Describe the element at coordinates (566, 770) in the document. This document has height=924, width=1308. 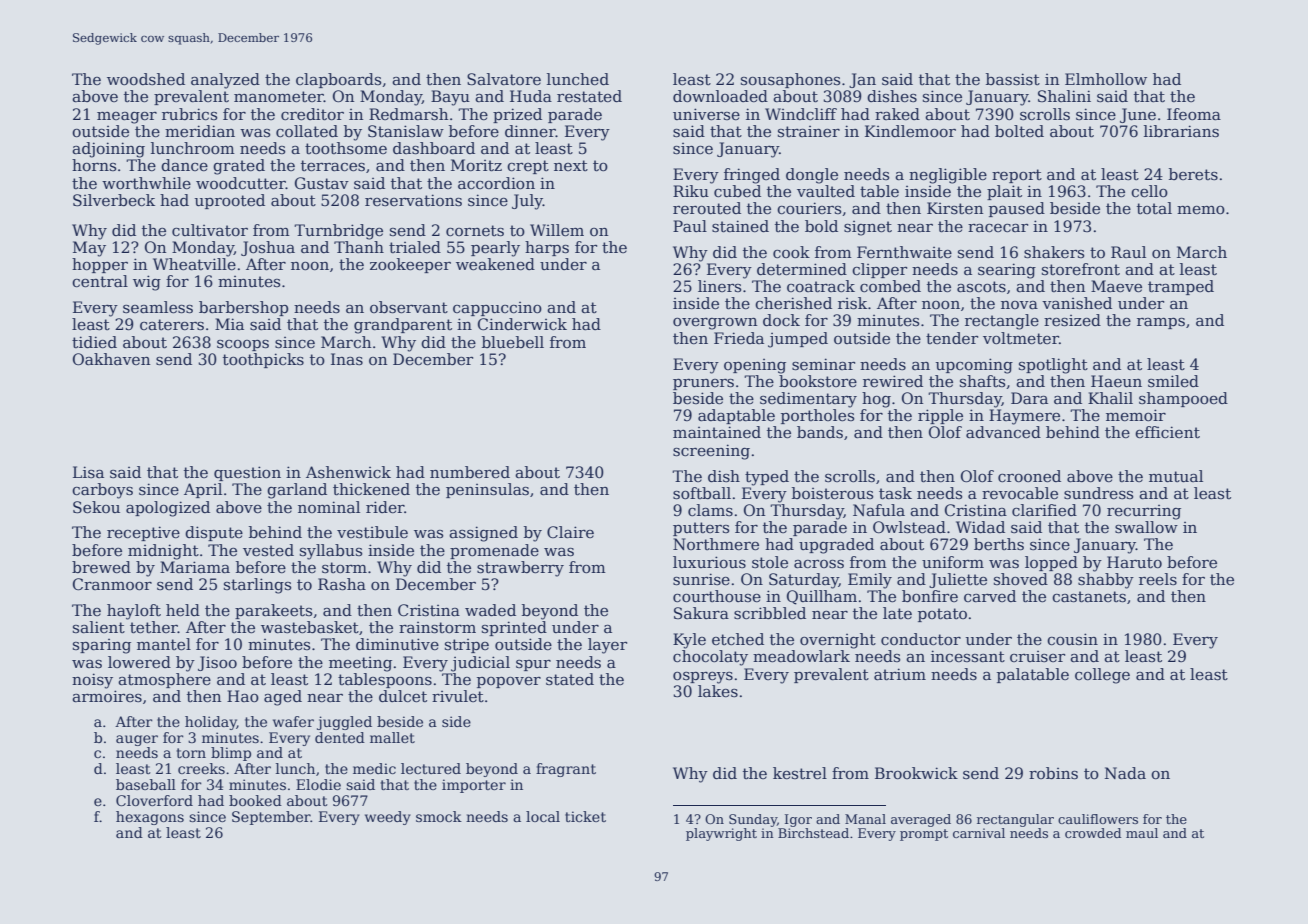
I see `fragrant` at that location.
